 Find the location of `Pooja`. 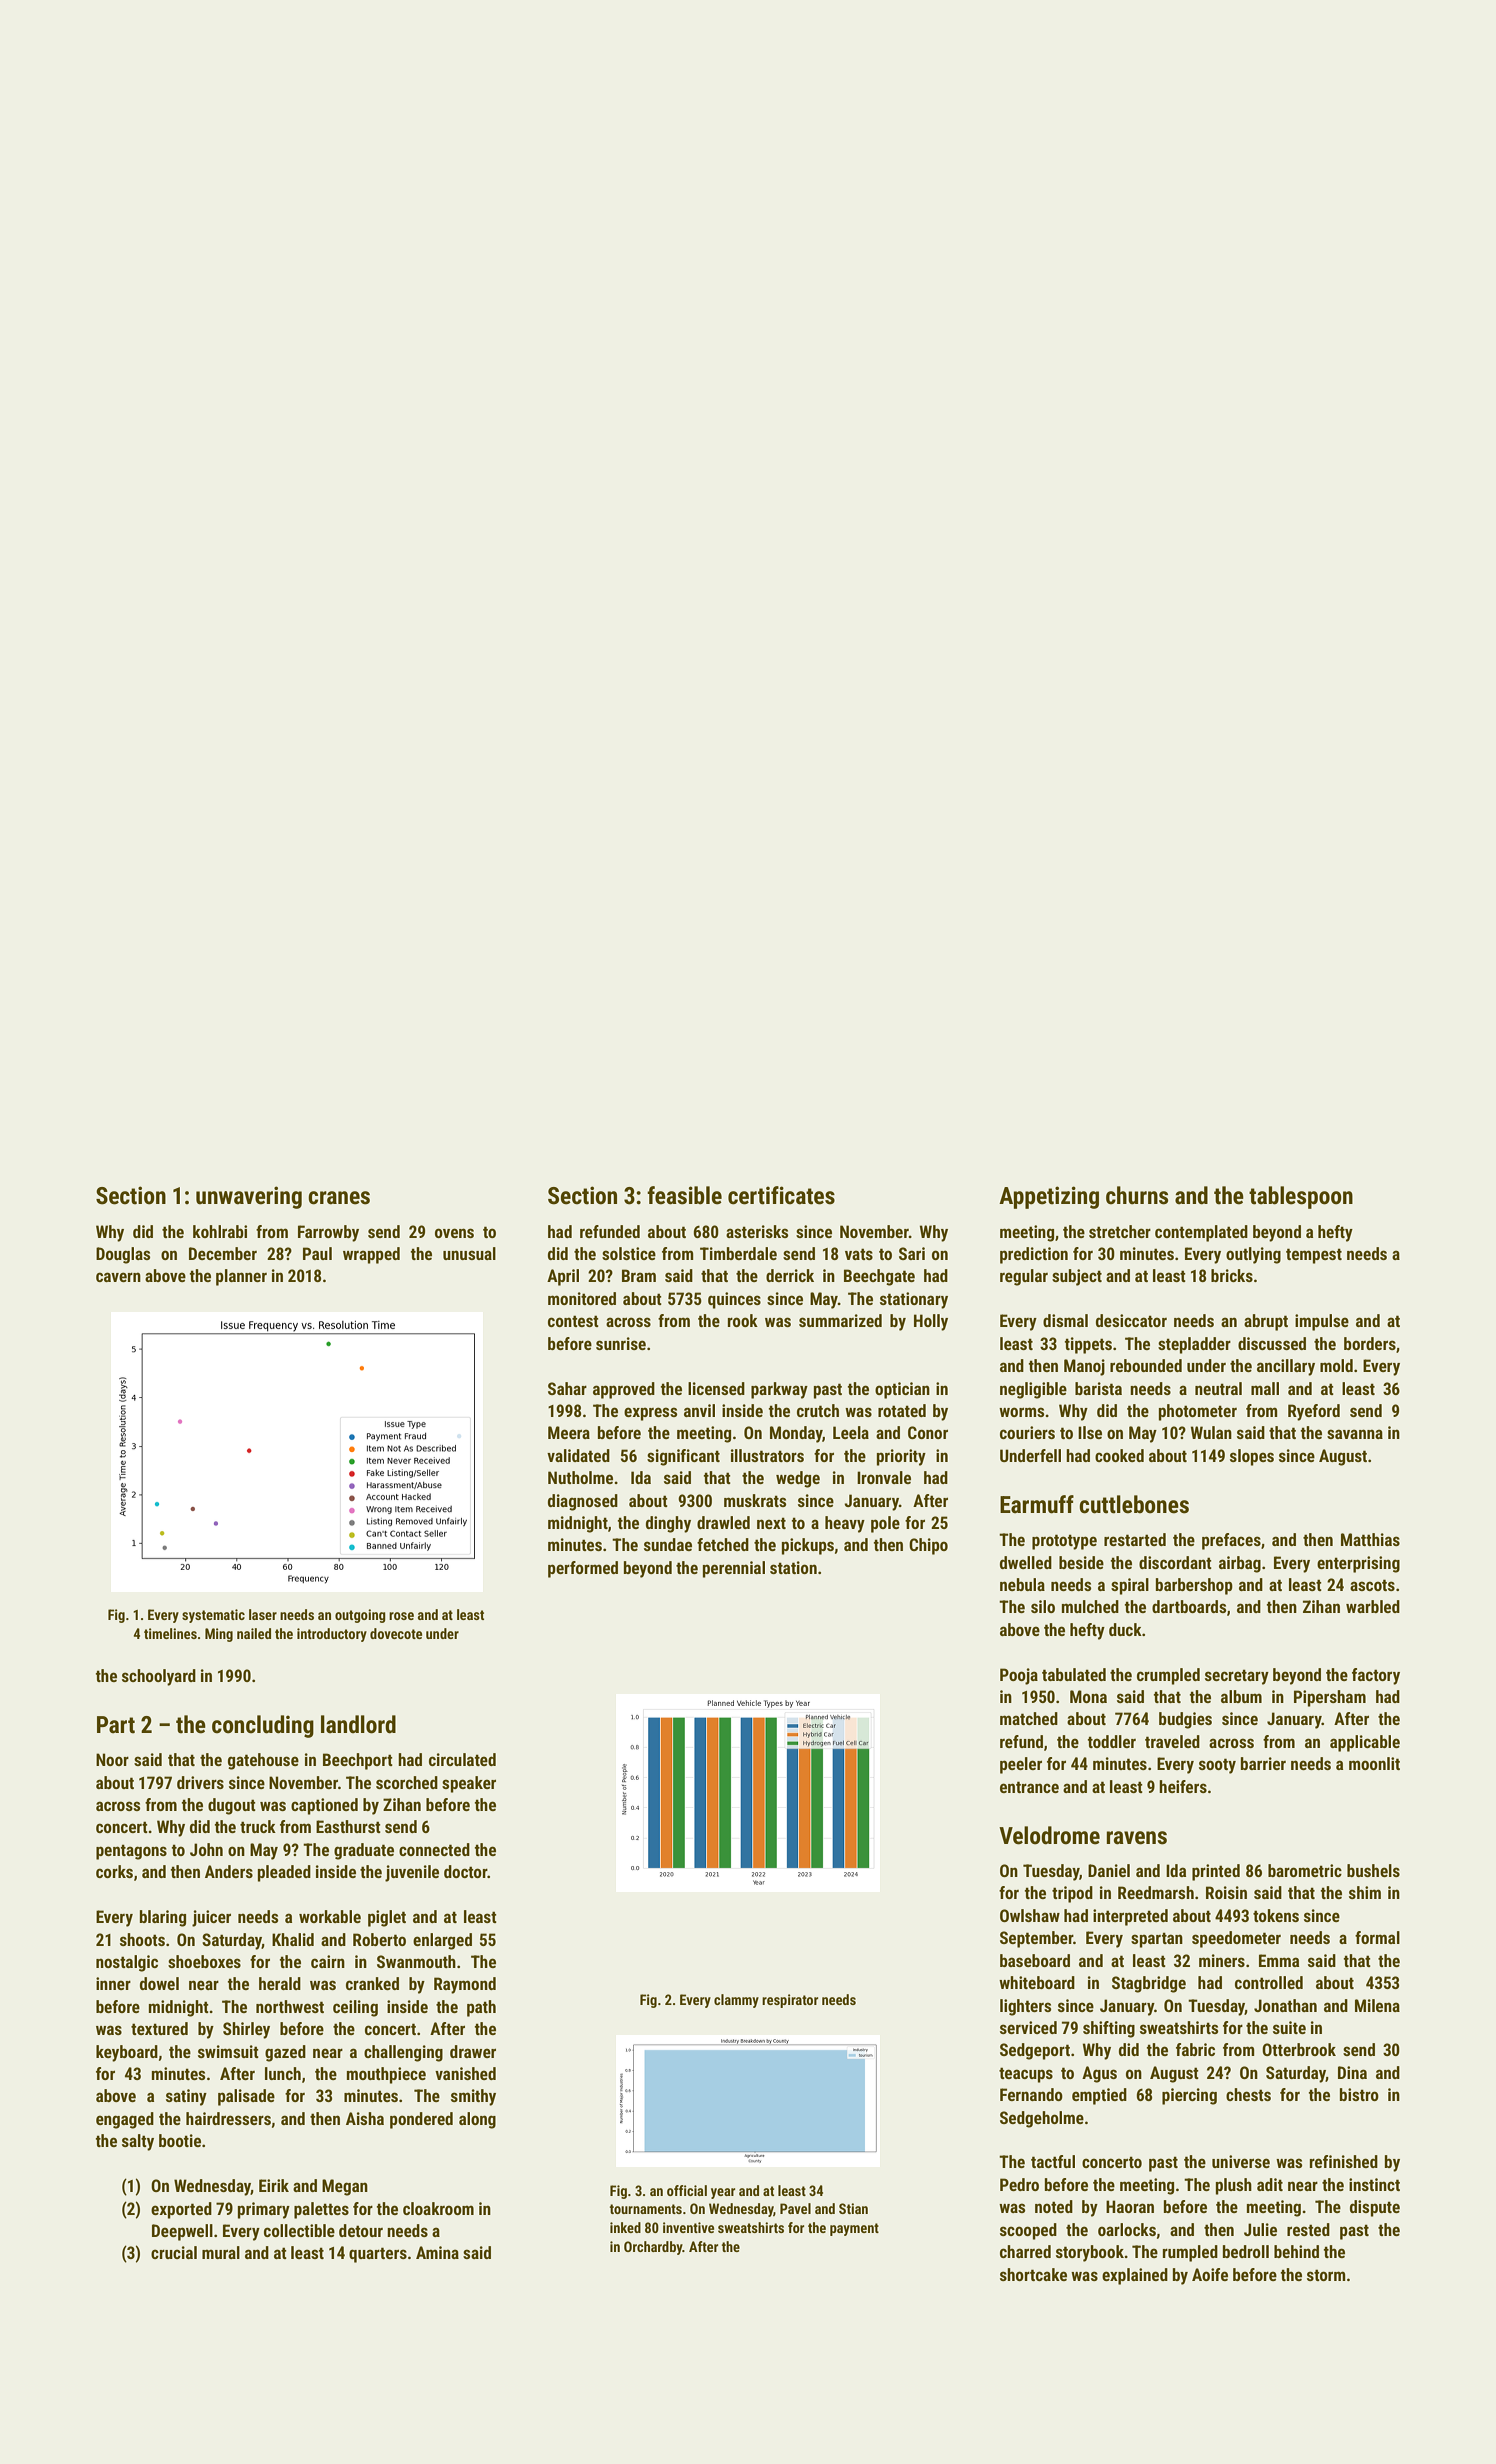

Pooja is located at coordinates (1019, 1676).
